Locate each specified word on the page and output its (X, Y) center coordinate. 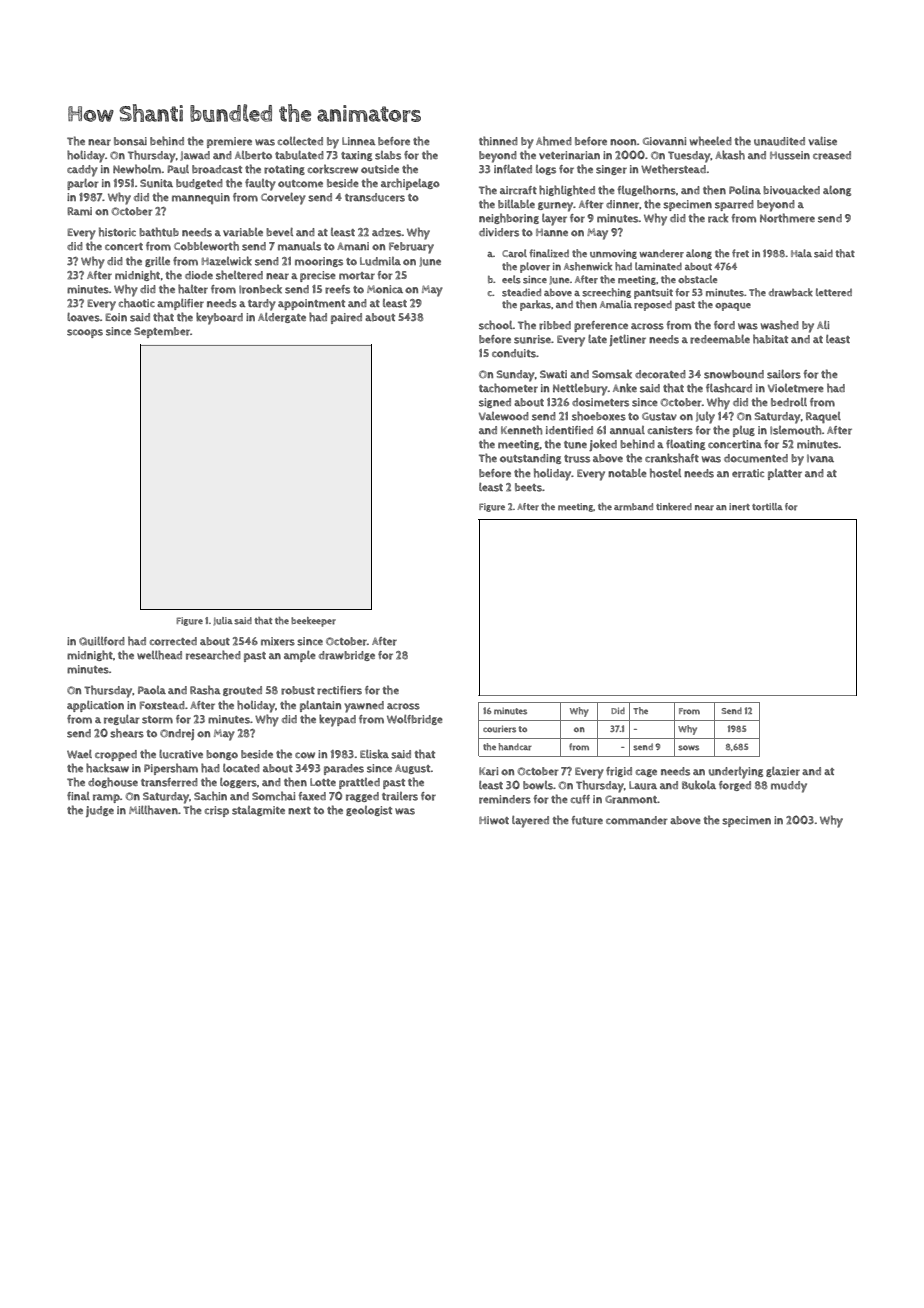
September (162, 332)
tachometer (508, 388)
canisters (670, 430)
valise (823, 141)
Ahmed (554, 141)
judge (100, 811)
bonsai (130, 141)
